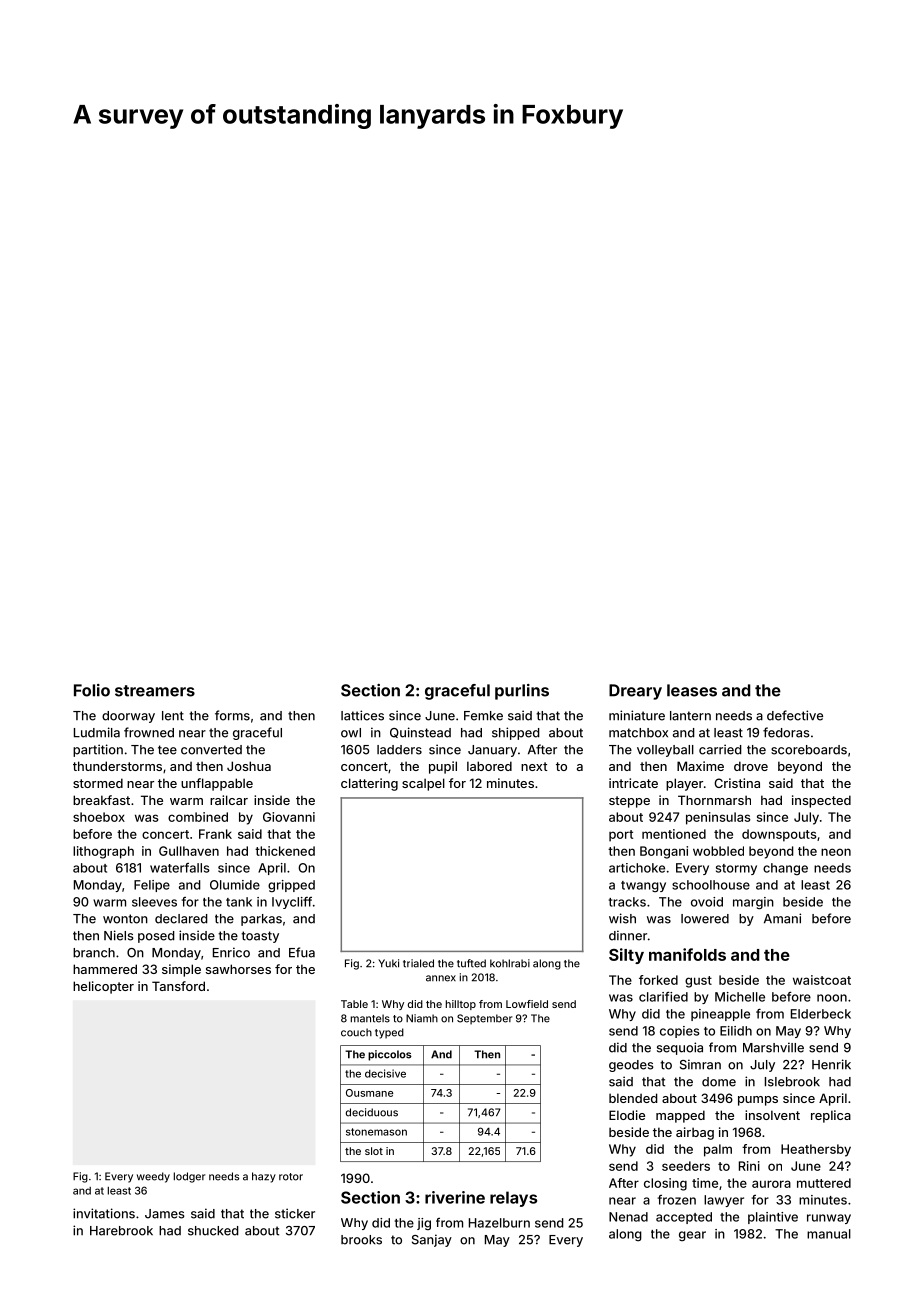 Image resolution: width=924 pixels, height=1308 pixels. I want to click on lantern, so click(690, 716).
